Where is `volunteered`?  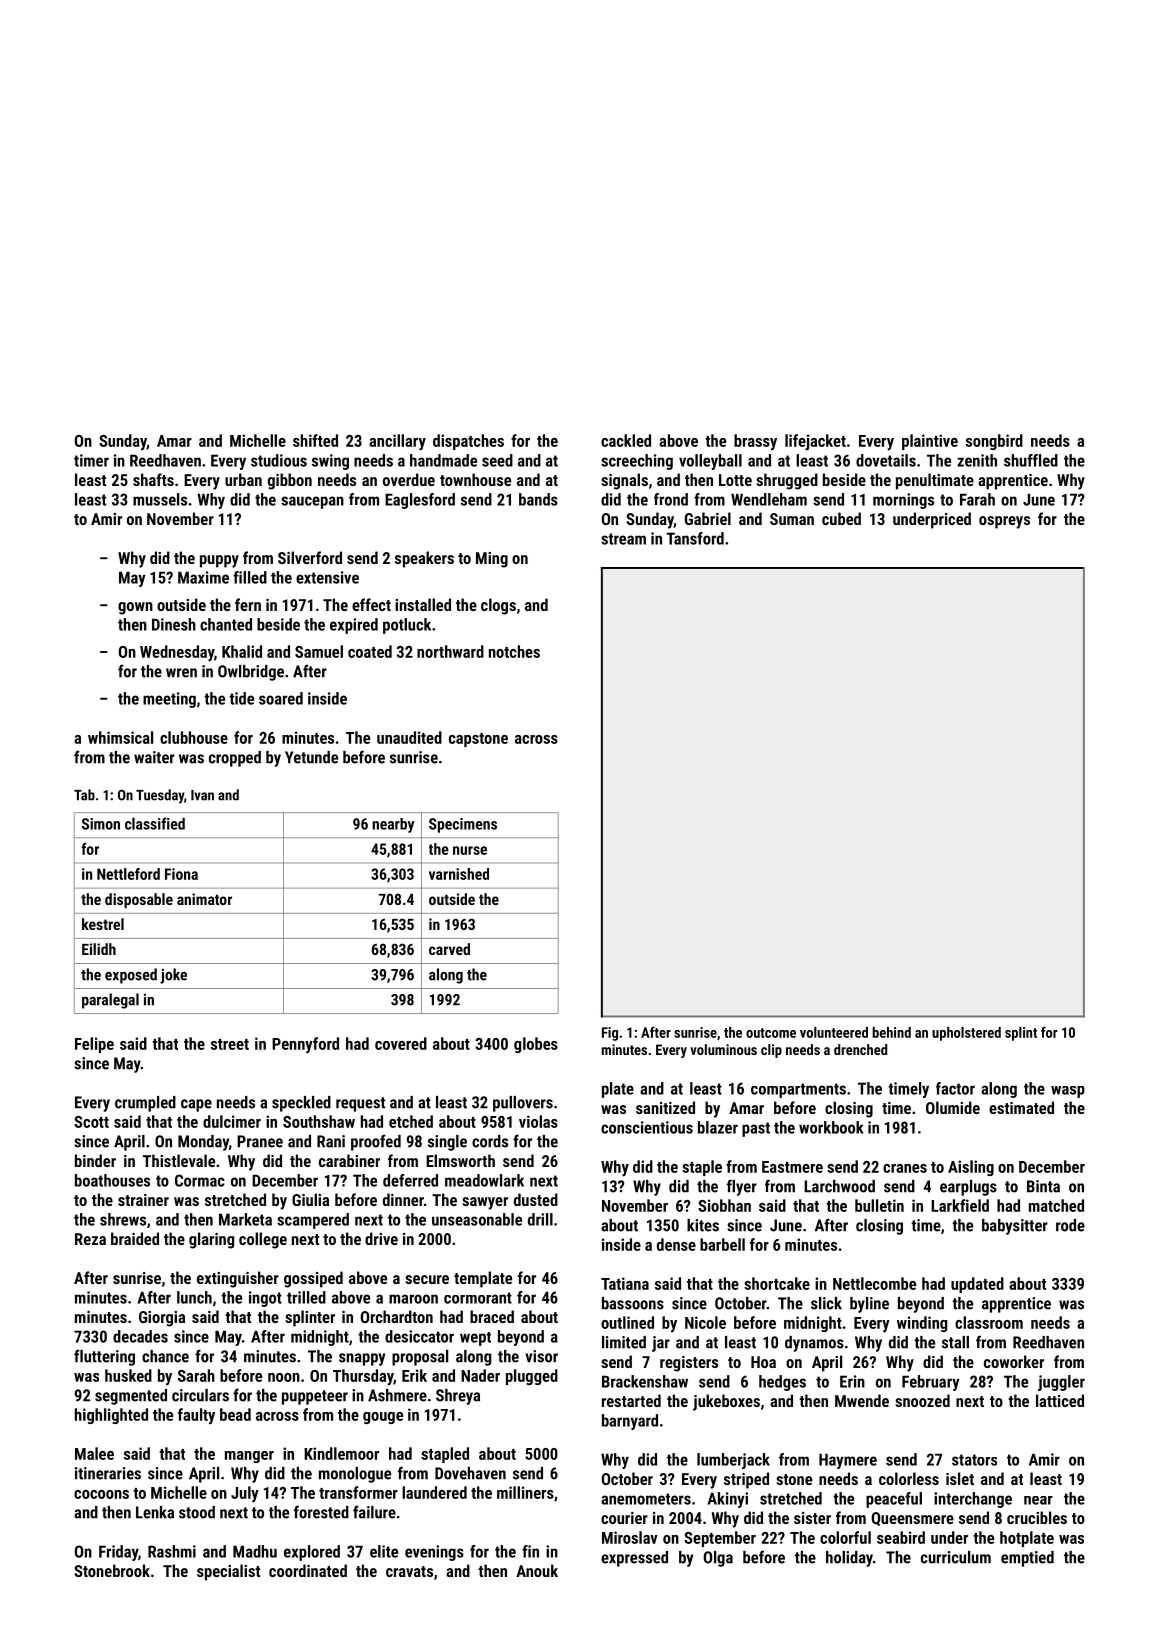
volunteered is located at coordinates (834, 1032).
